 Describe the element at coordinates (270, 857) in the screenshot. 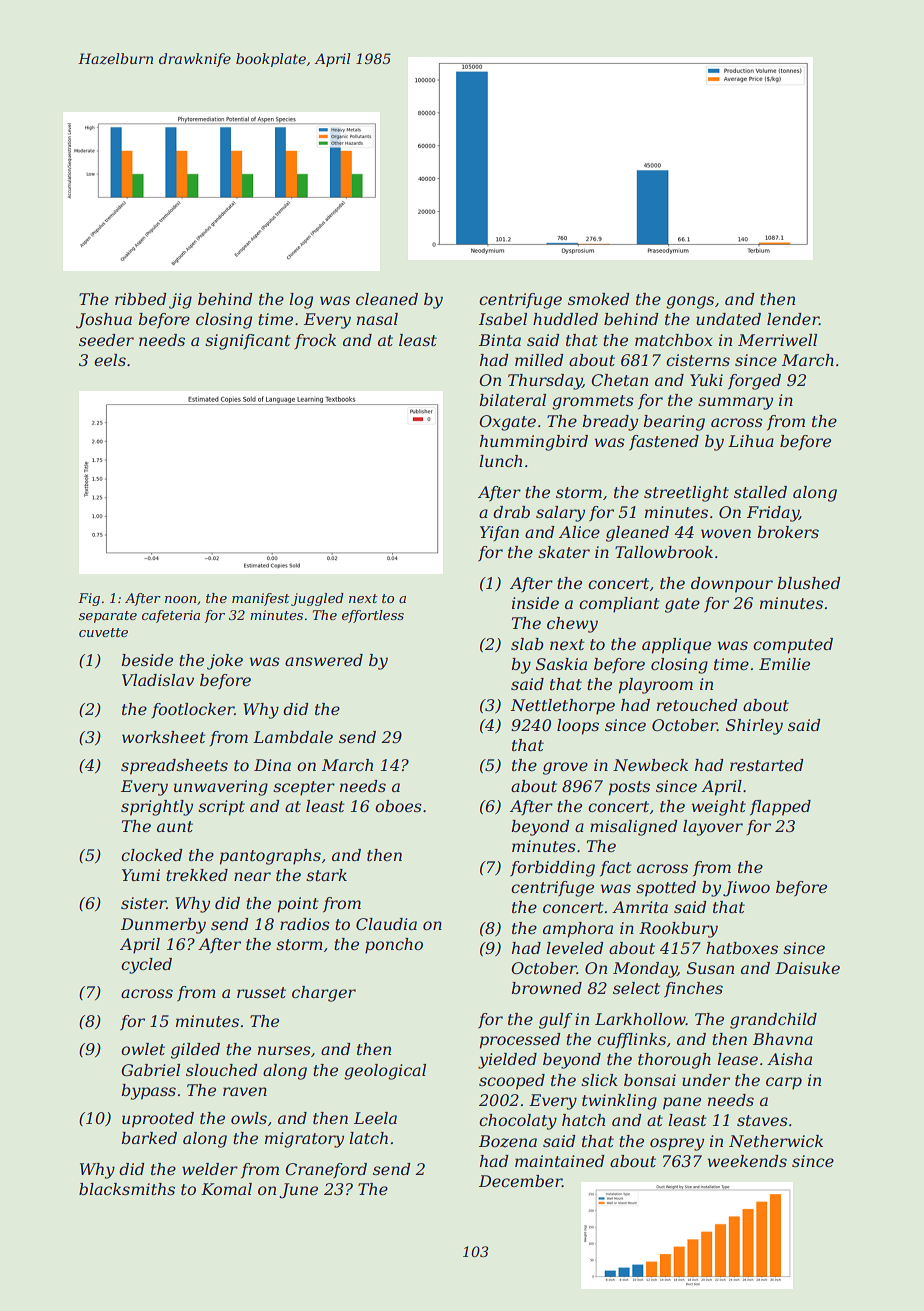

I see `pantographs` at that location.
